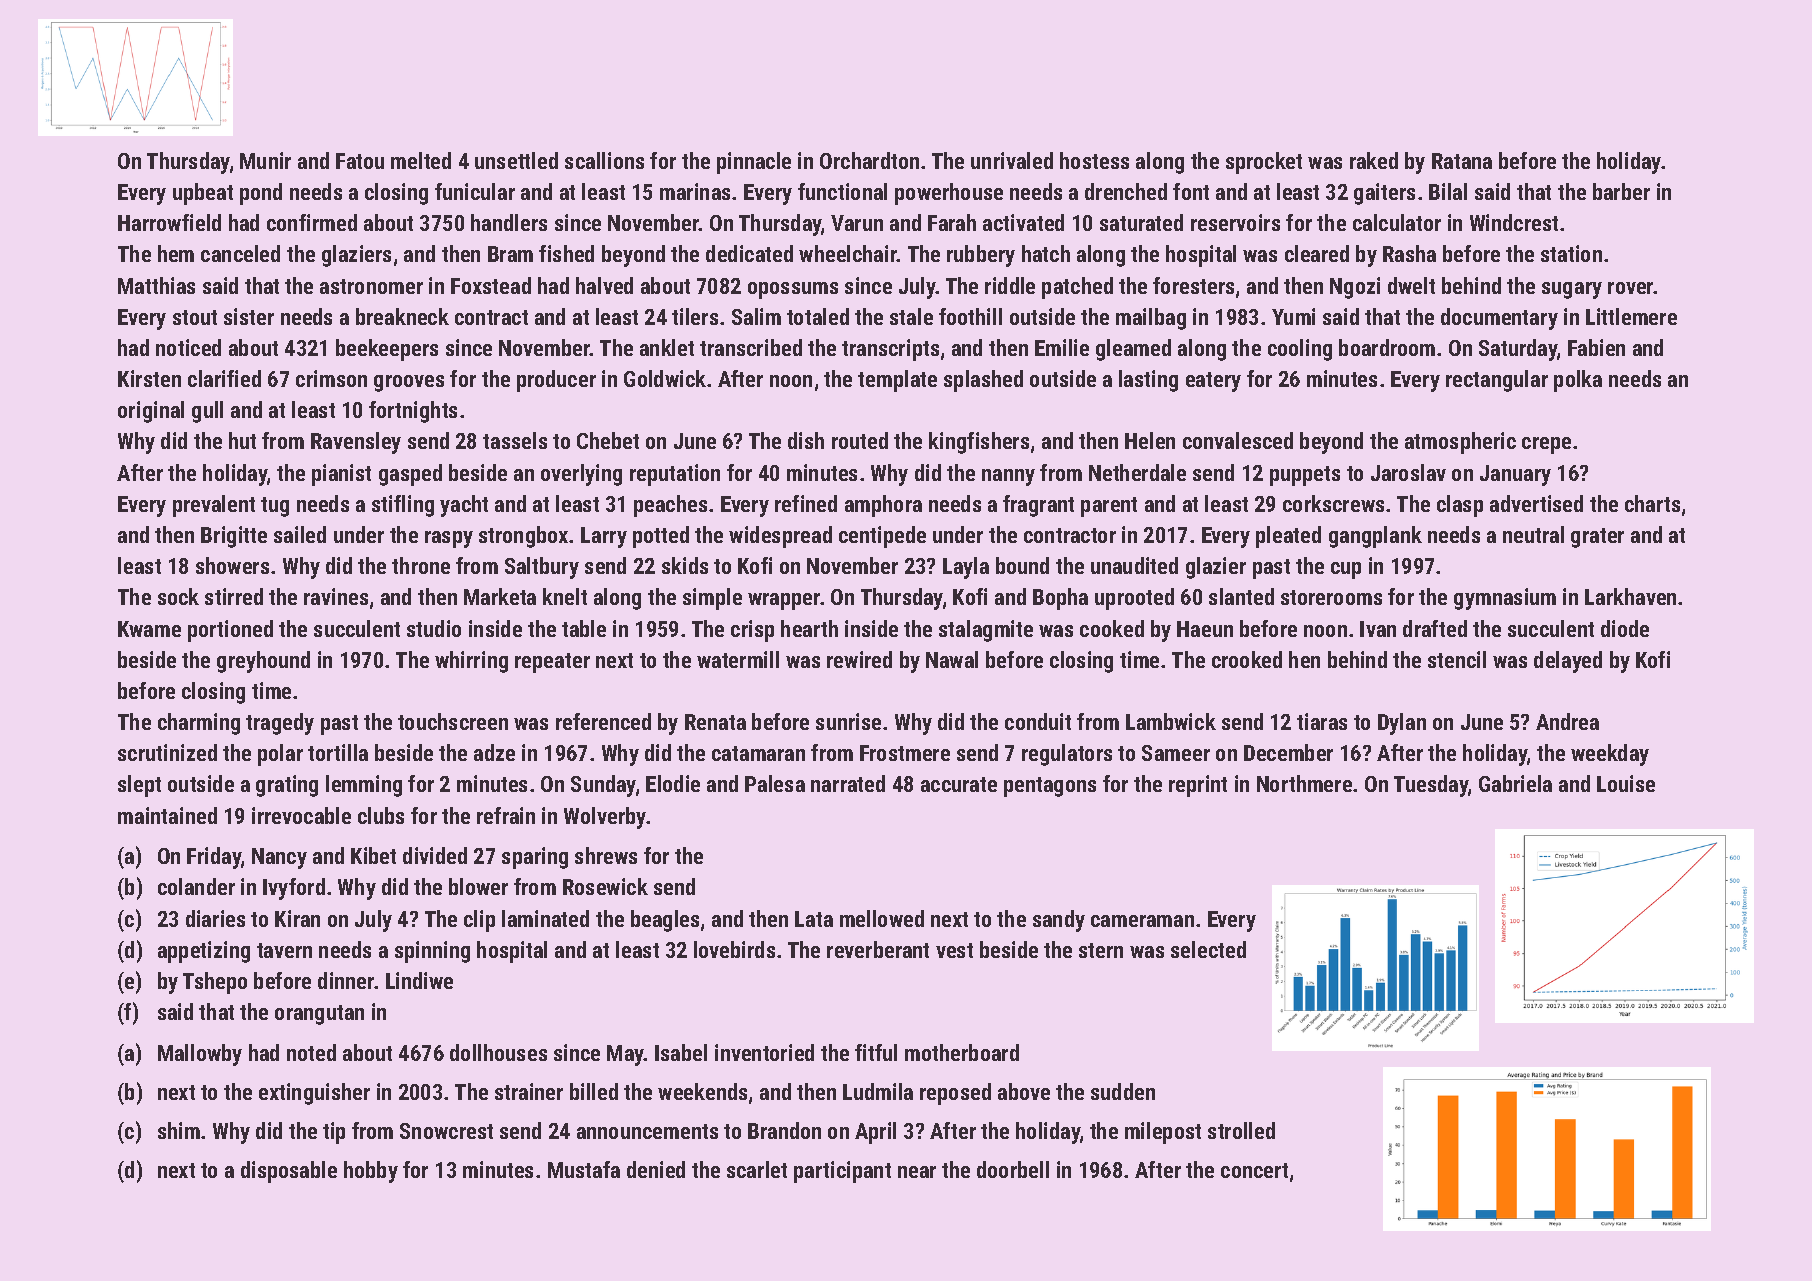 The height and width of the page is (1281, 1812). I want to click on marinas, so click(695, 191).
